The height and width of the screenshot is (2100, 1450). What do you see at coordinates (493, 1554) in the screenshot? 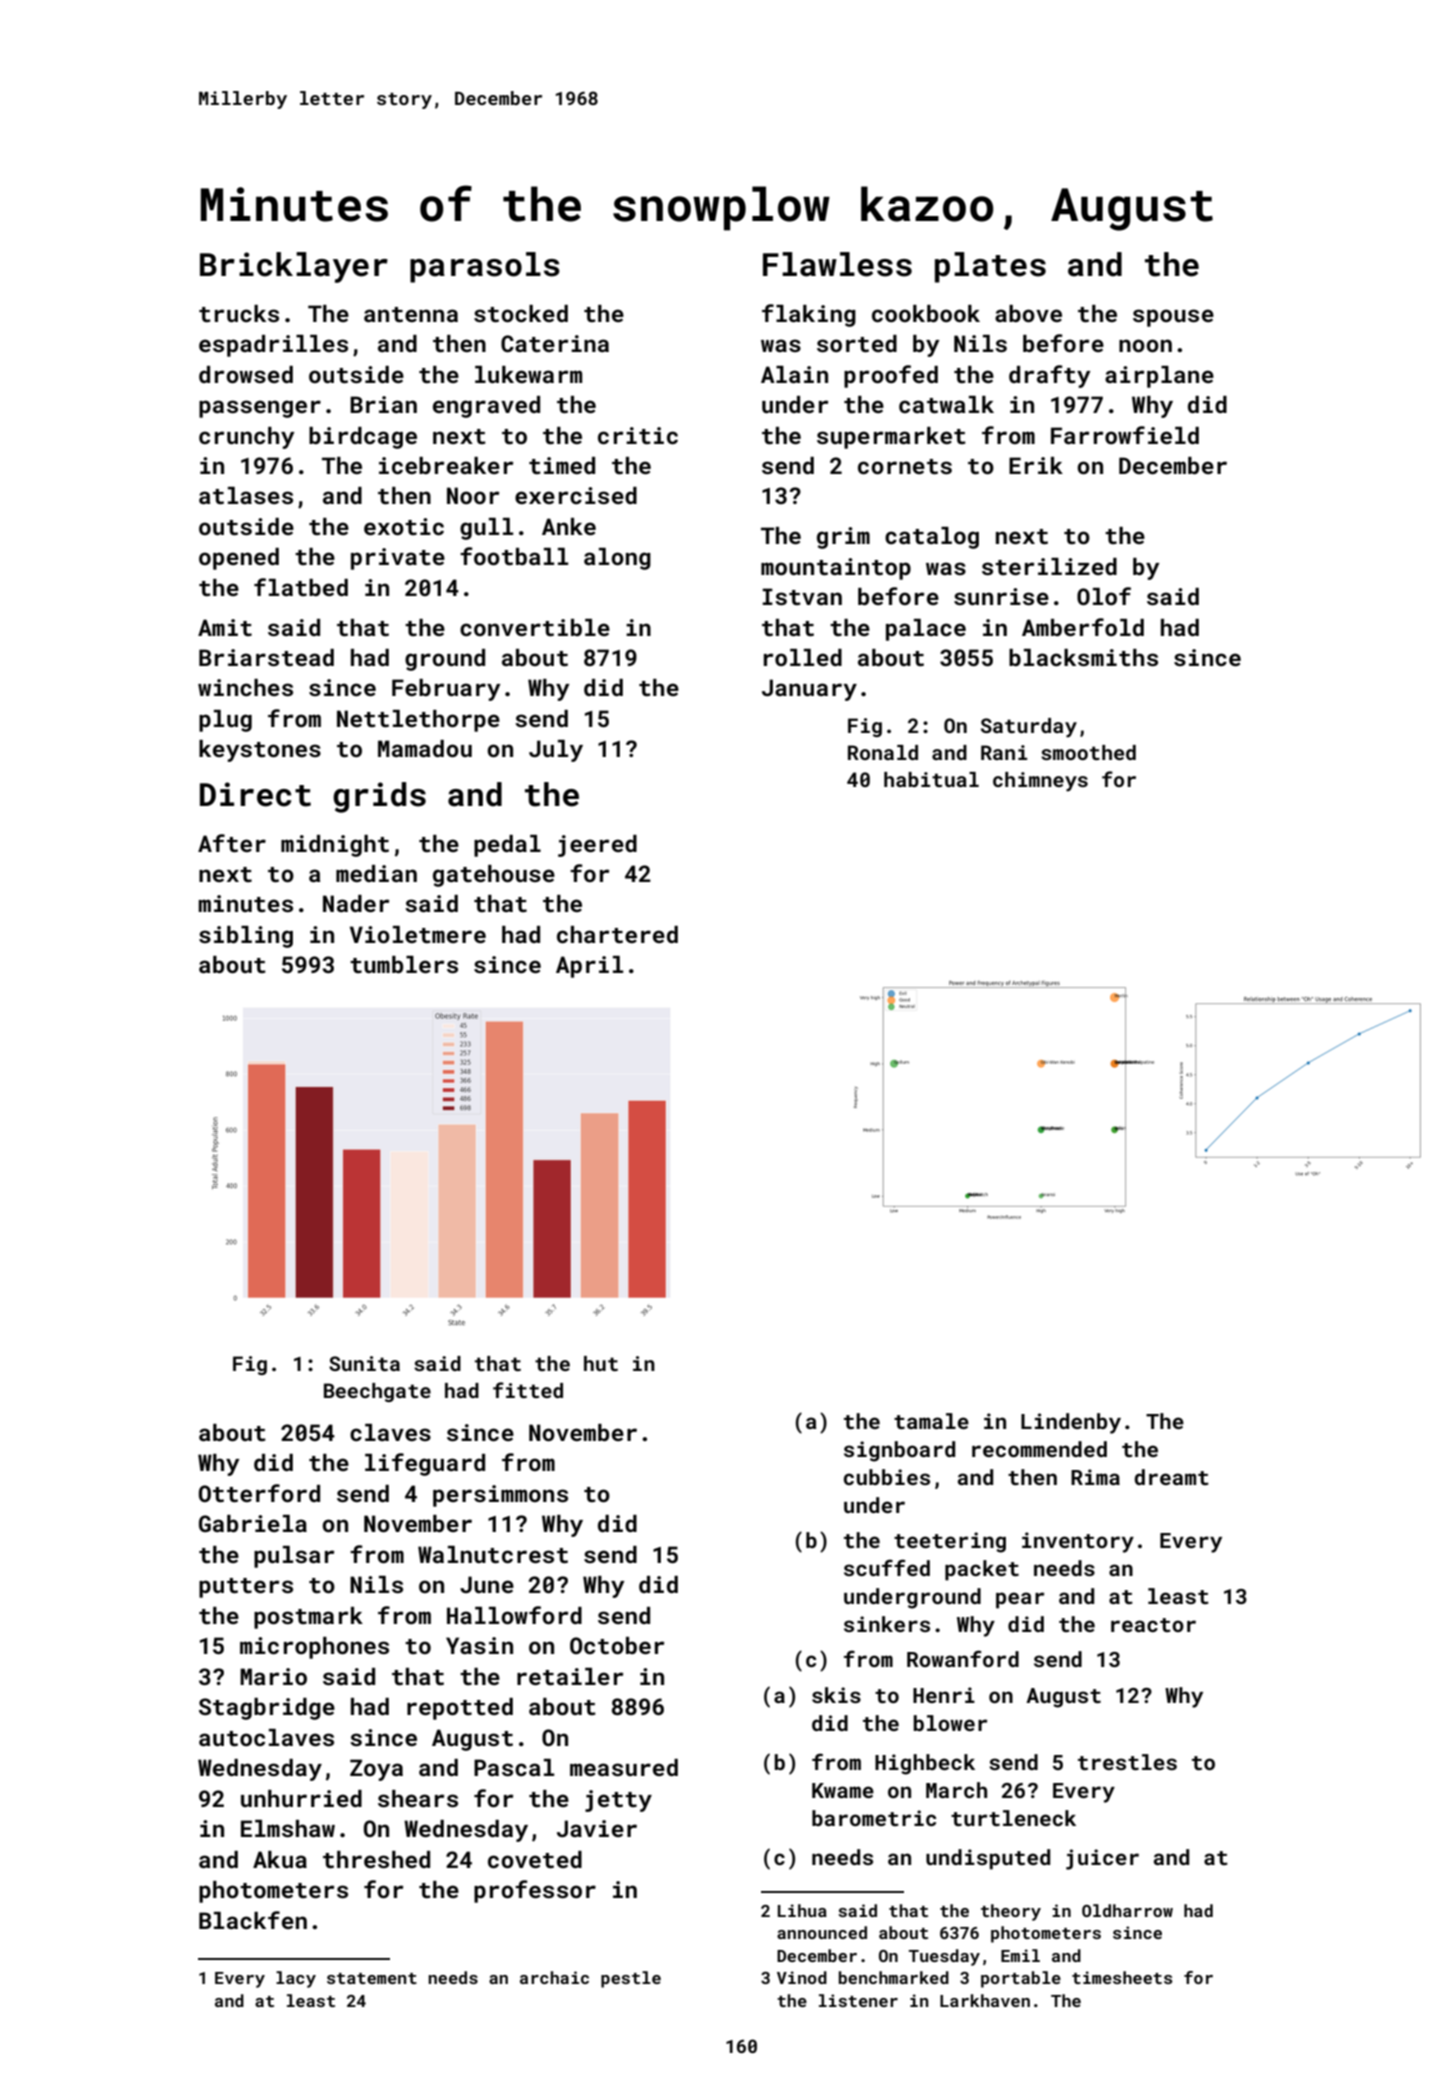
I see `Walnutcrest` at bounding box center [493, 1554].
